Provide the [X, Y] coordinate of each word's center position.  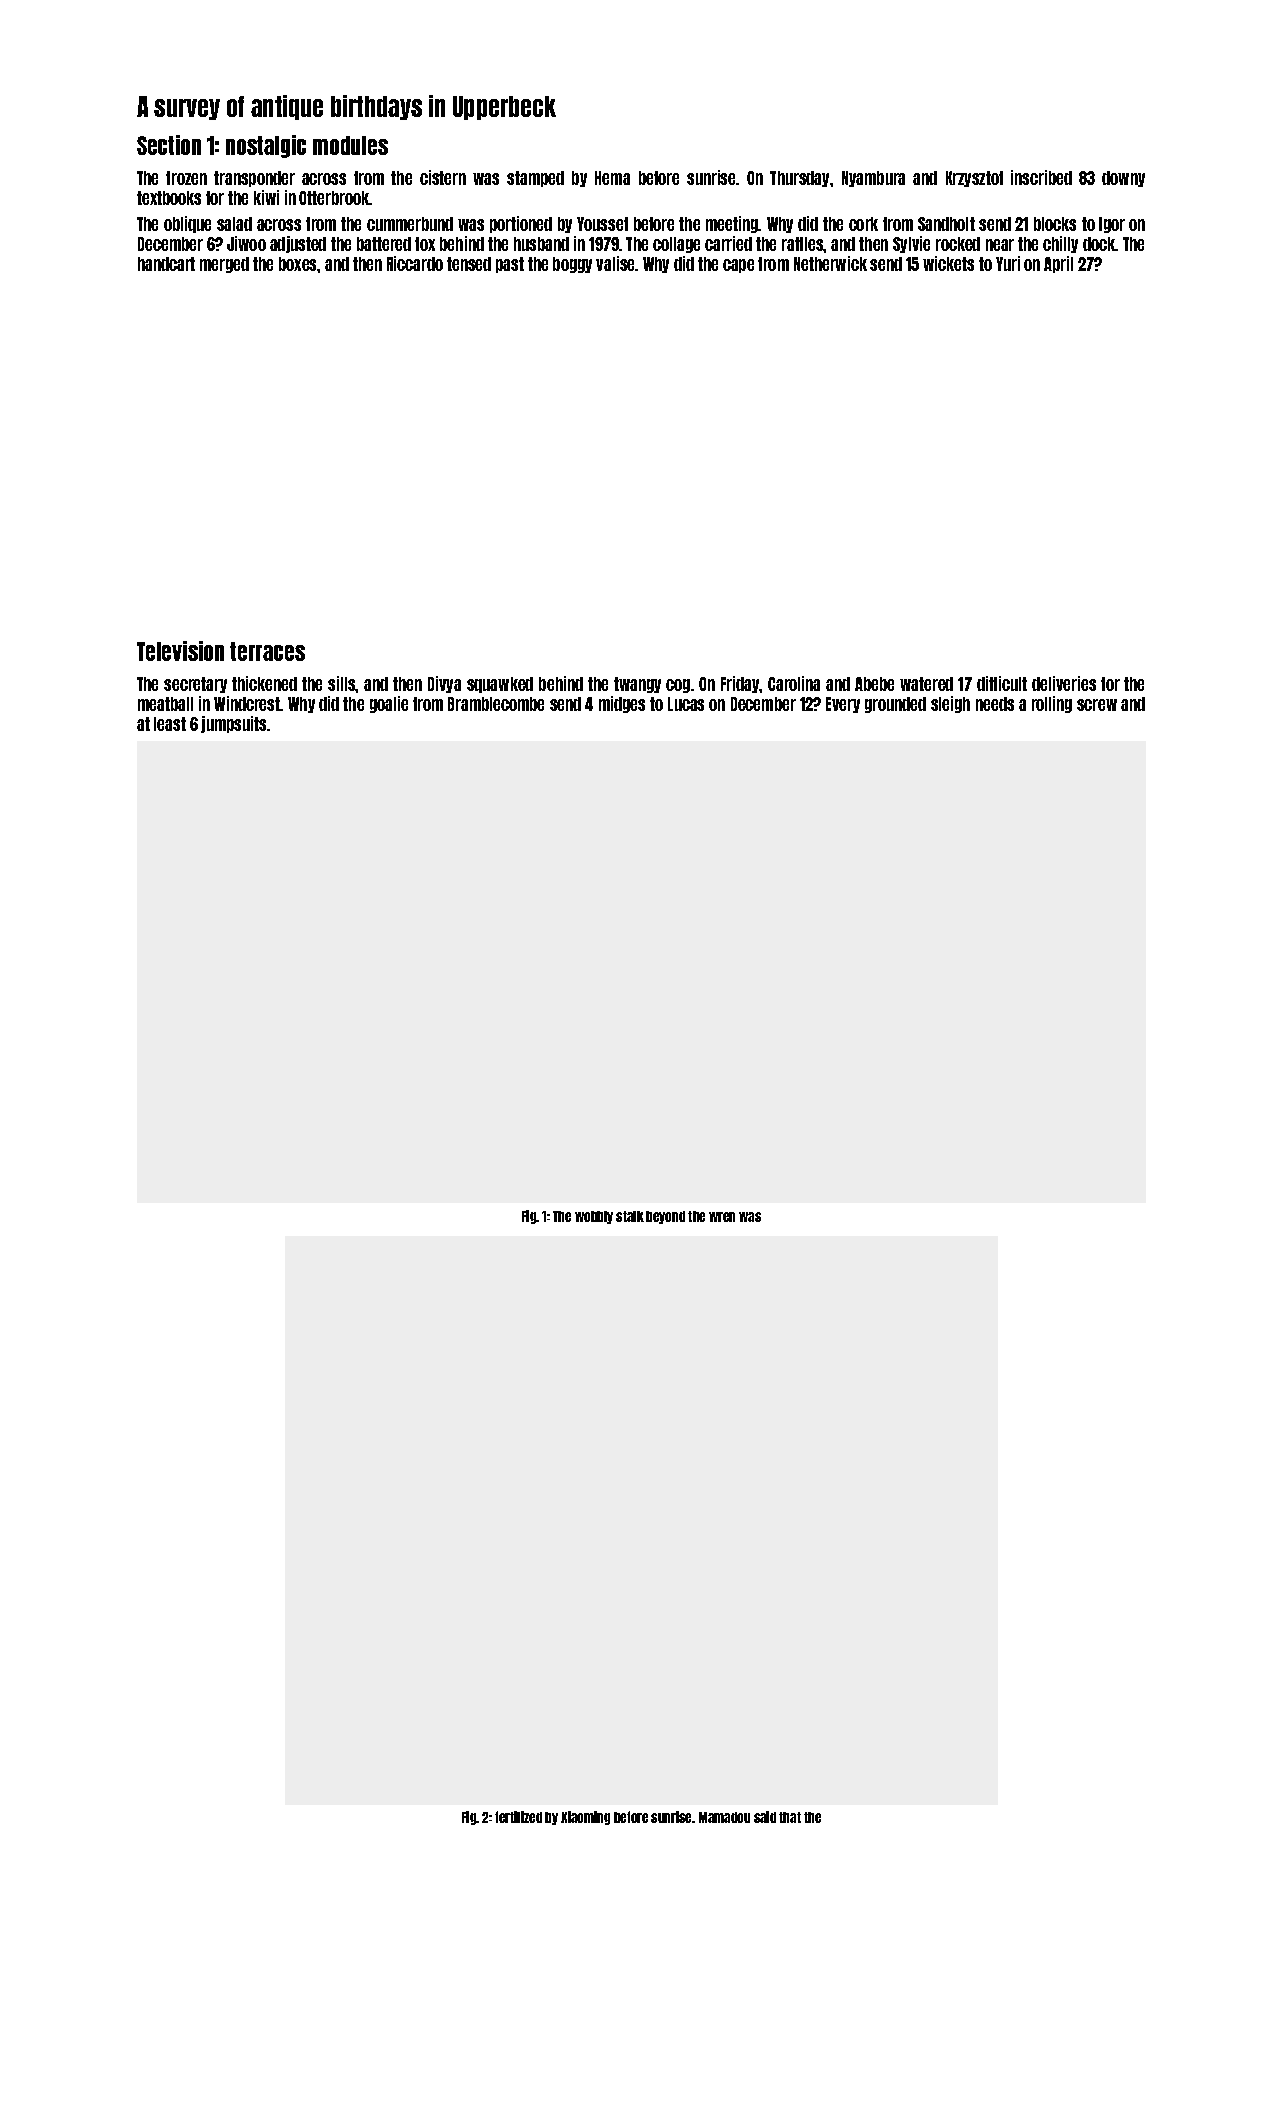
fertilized [518, 1817]
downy [1123, 179]
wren [722, 1217]
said [765, 1817]
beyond [665, 1217]
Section [169, 145]
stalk [630, 1216]
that [790, 1817]
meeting [732, 224]
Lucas [686, 704]
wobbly [594, 1217]
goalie [389, 704]
